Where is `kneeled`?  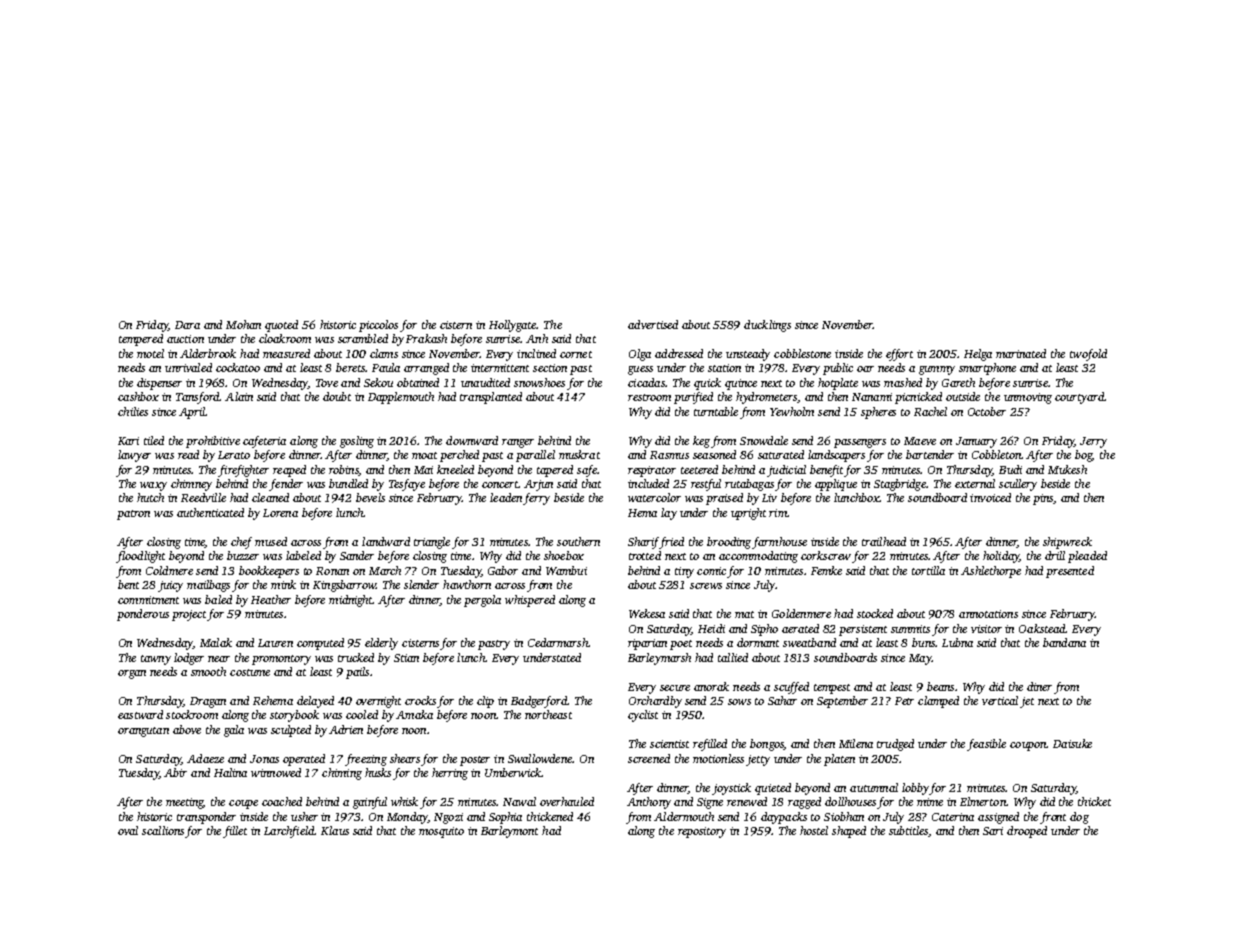 kneeled is located at coordinates (455, 469).
